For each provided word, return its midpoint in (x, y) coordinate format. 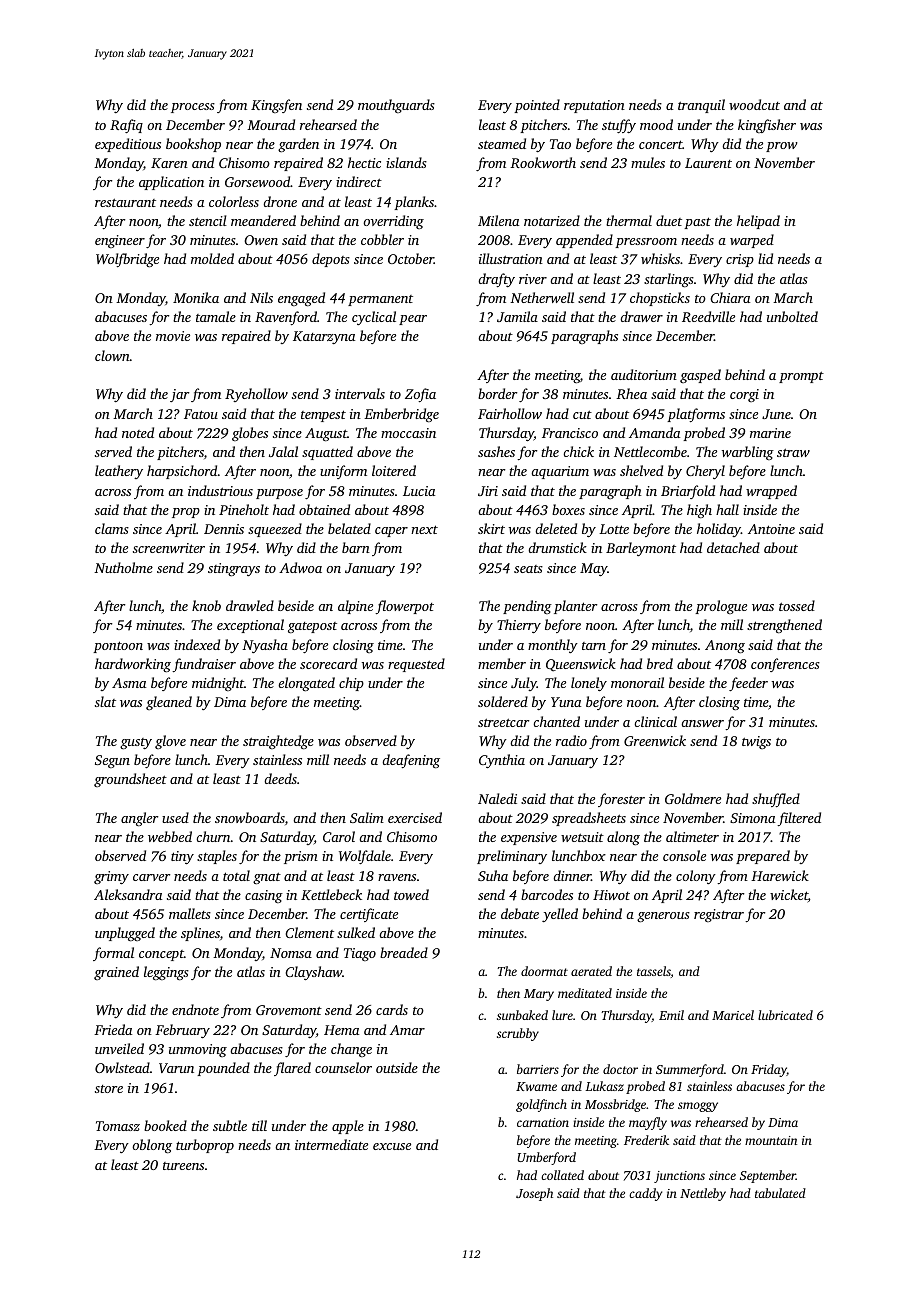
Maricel (733, 1015)
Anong (725, 646)
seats (528, 569)
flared (292, 1069)
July (524, 684)
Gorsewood (257, 181)
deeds (280, 778)
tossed (797, 605)
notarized (552, 220)
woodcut (754, 104)
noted (138, 432)
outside (397, 1067)
